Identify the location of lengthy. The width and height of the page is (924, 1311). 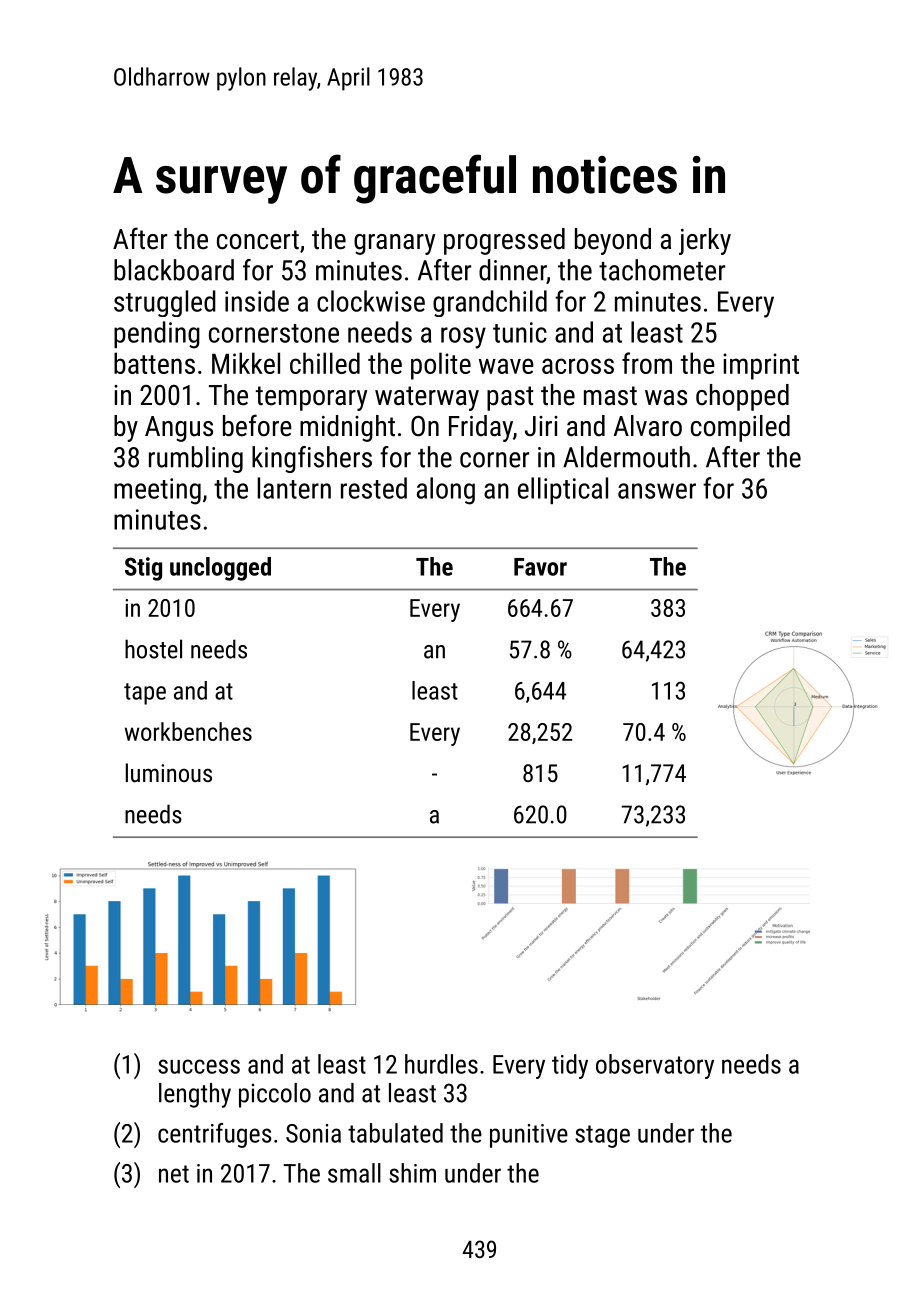
(195, 1095).
